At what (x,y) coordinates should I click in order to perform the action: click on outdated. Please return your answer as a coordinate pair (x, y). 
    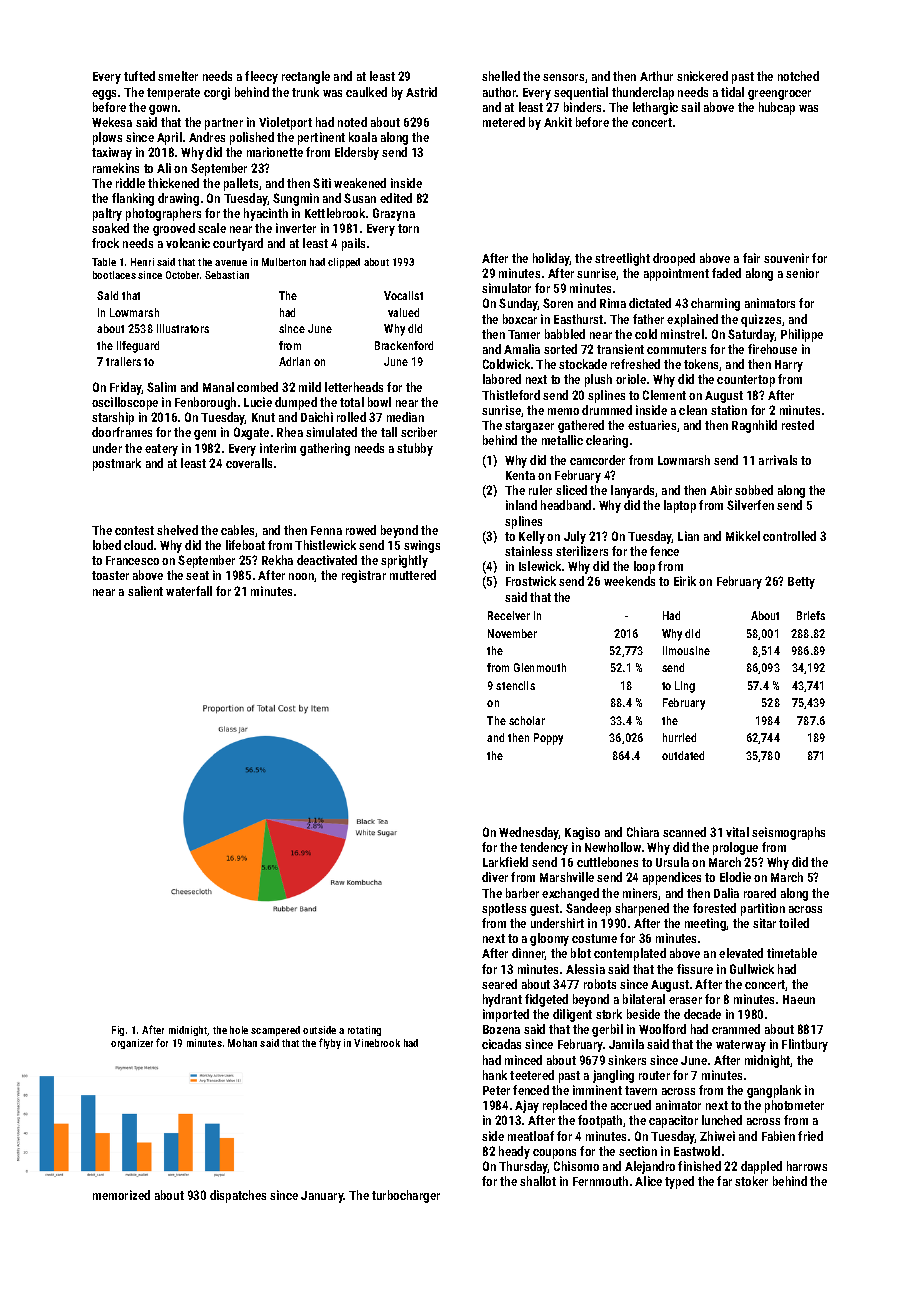
    Looking at the image, I should click on (683, 755).
